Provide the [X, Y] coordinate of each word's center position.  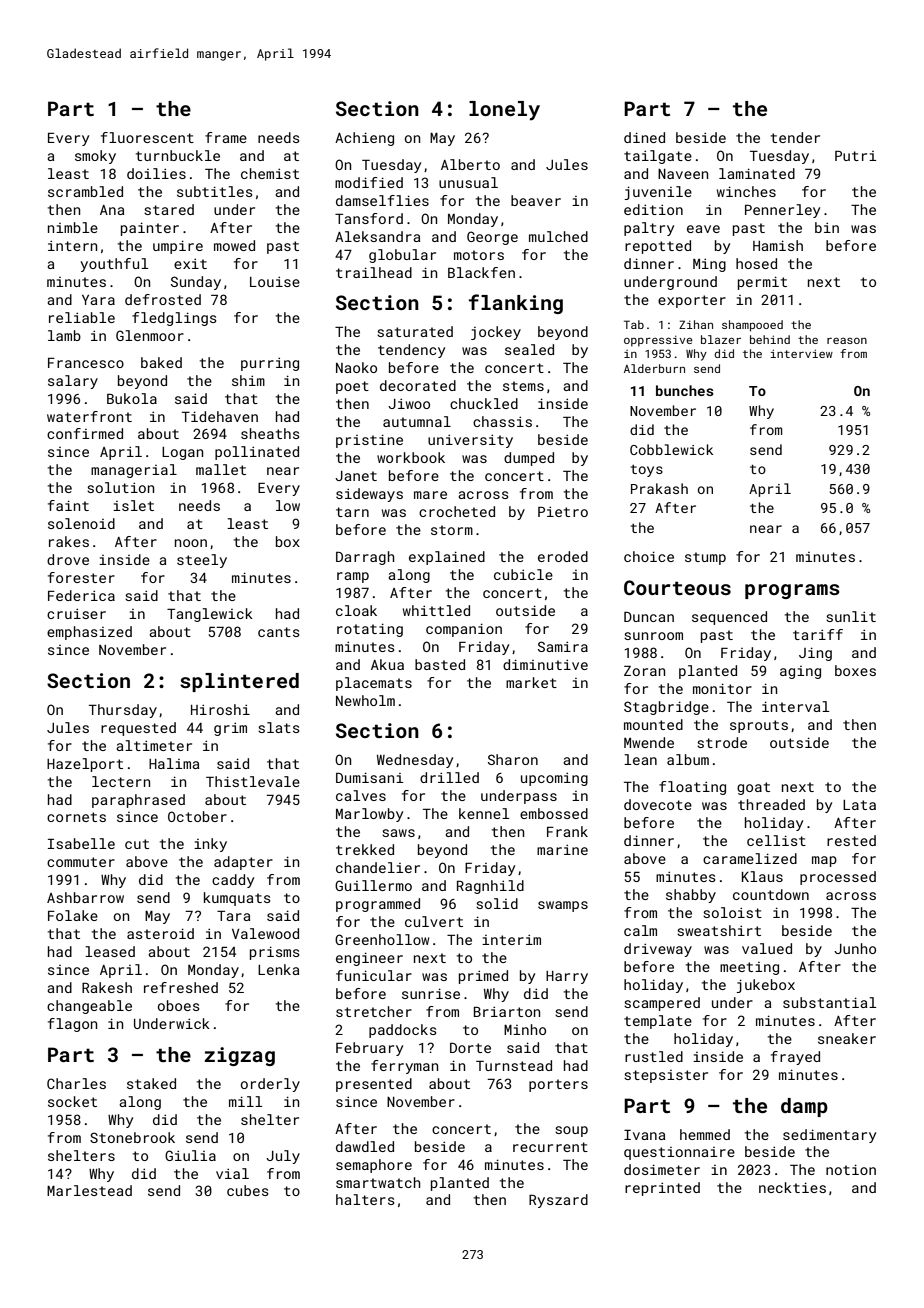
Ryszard [558, 1201]
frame [226, 137]
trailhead [374, 272]
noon [191, 543]
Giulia [190, 1155]
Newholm [365, 700]
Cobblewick [671, 449]
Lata [859, 805]
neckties [792, 1187]
